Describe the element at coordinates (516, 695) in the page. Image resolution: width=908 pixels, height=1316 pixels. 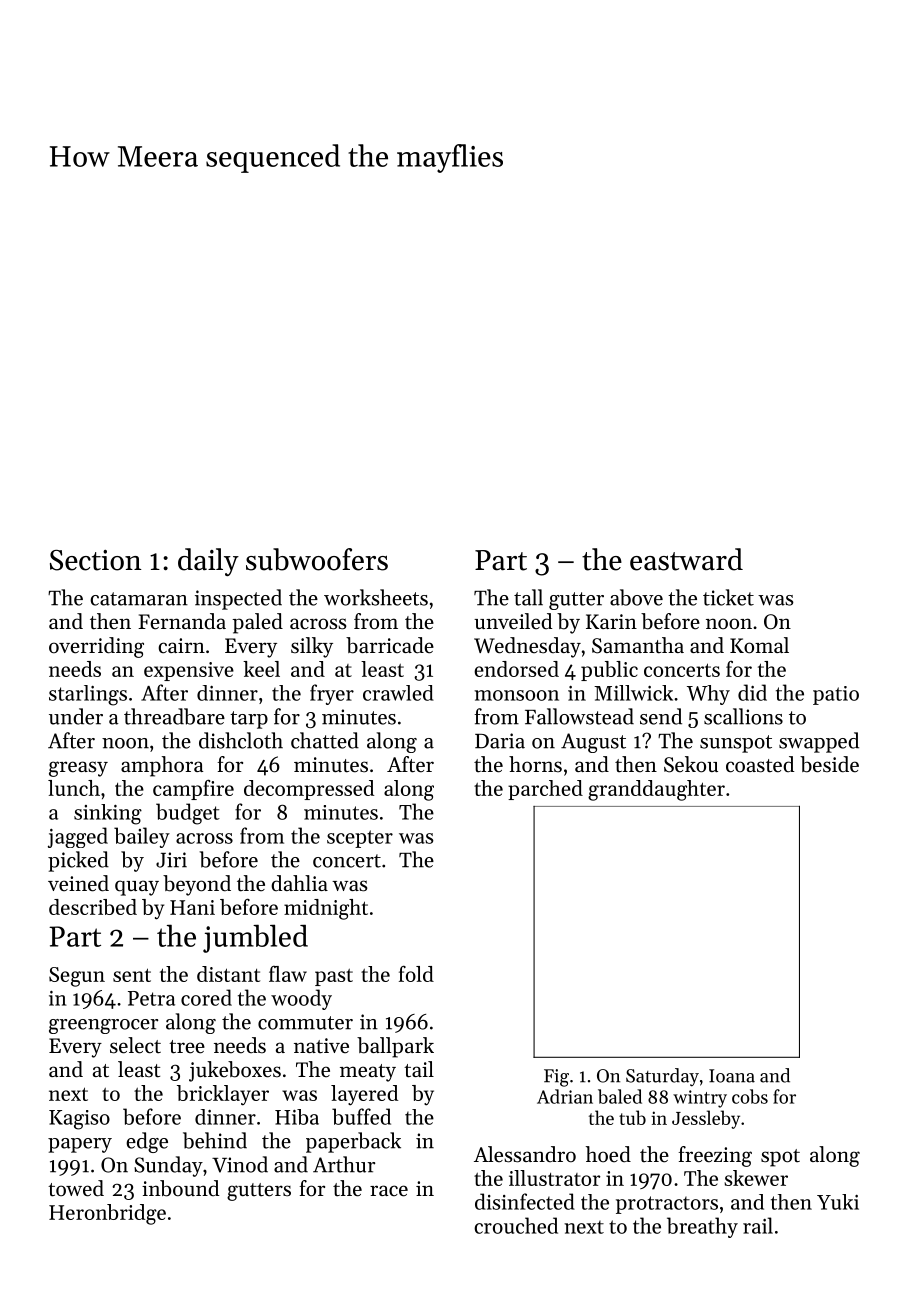
I see `monsoon` at that location.
